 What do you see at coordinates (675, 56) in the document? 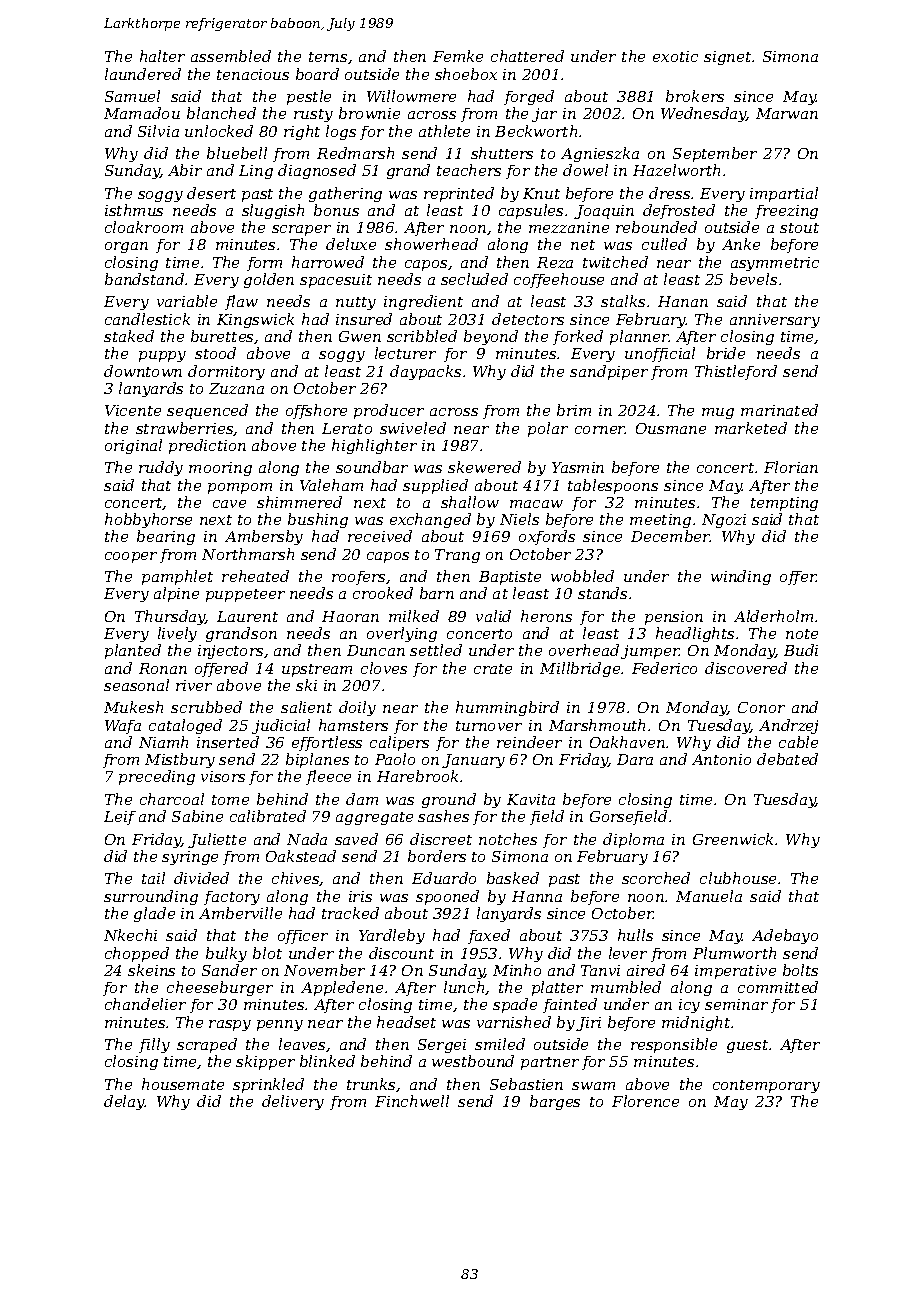
I see `exotic` at bounding box center [675, 56].
